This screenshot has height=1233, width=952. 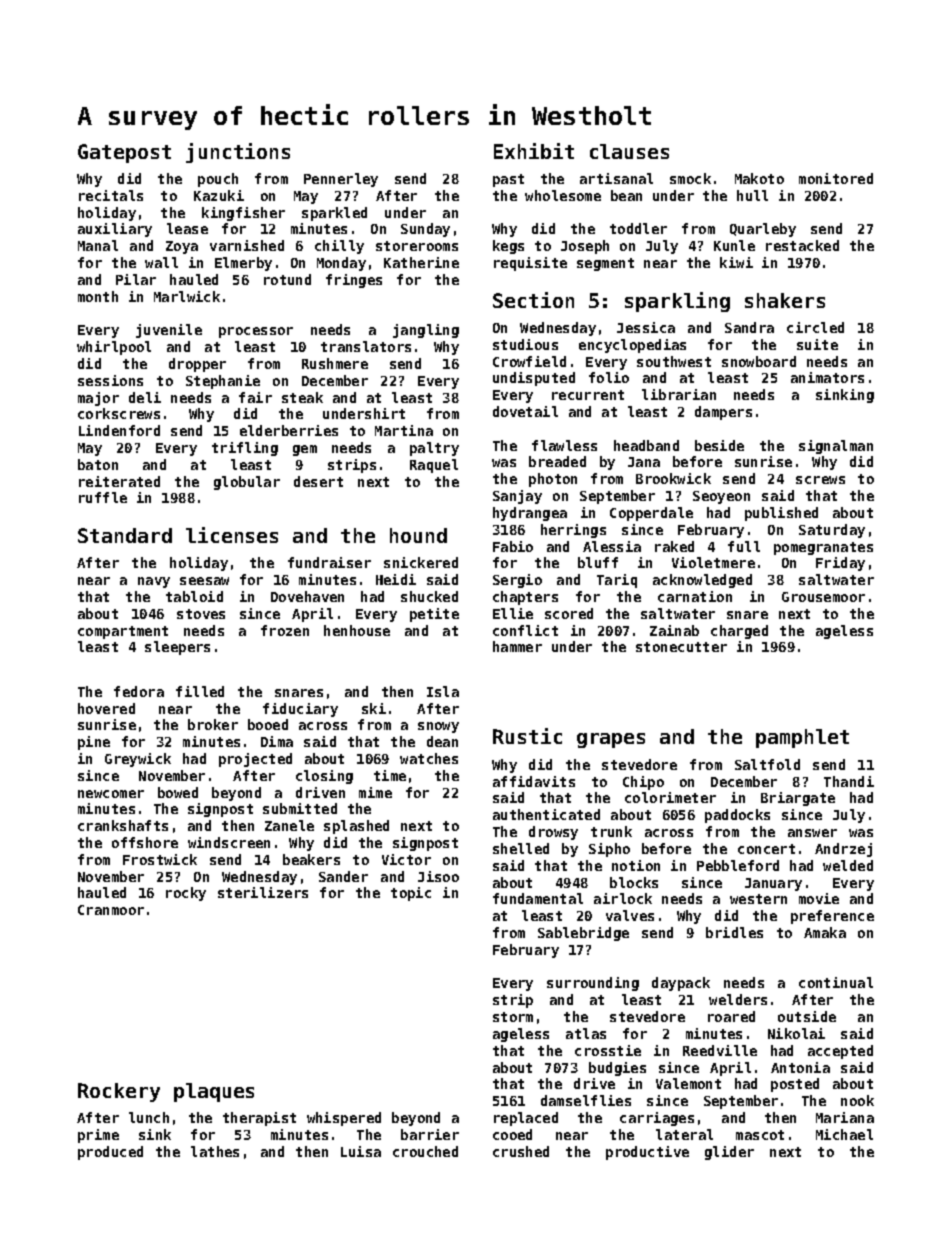 What do you see at coordinates (411, 894) in the screenshot?
I see `topic` at bounding box center [411, 894].
